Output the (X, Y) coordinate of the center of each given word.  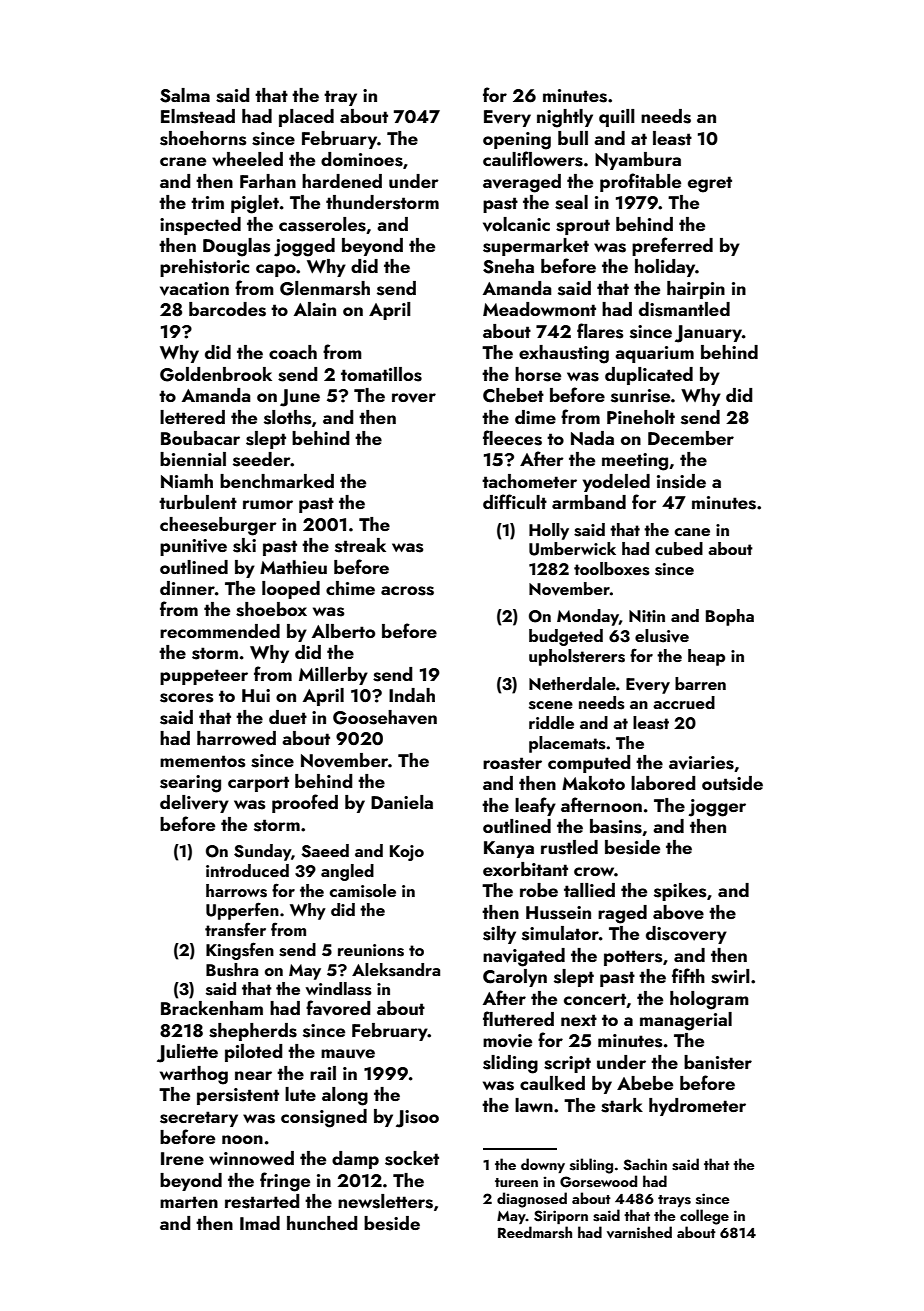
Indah (412, 695)
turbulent (198, 502)
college (704, 1217)
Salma (185, 95)
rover (414, 398)
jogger (717, 808)
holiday (665, 268)
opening (517, 141)
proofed (305, 803)
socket (412, 1158)
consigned (324, 1118)
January (708, 334)
